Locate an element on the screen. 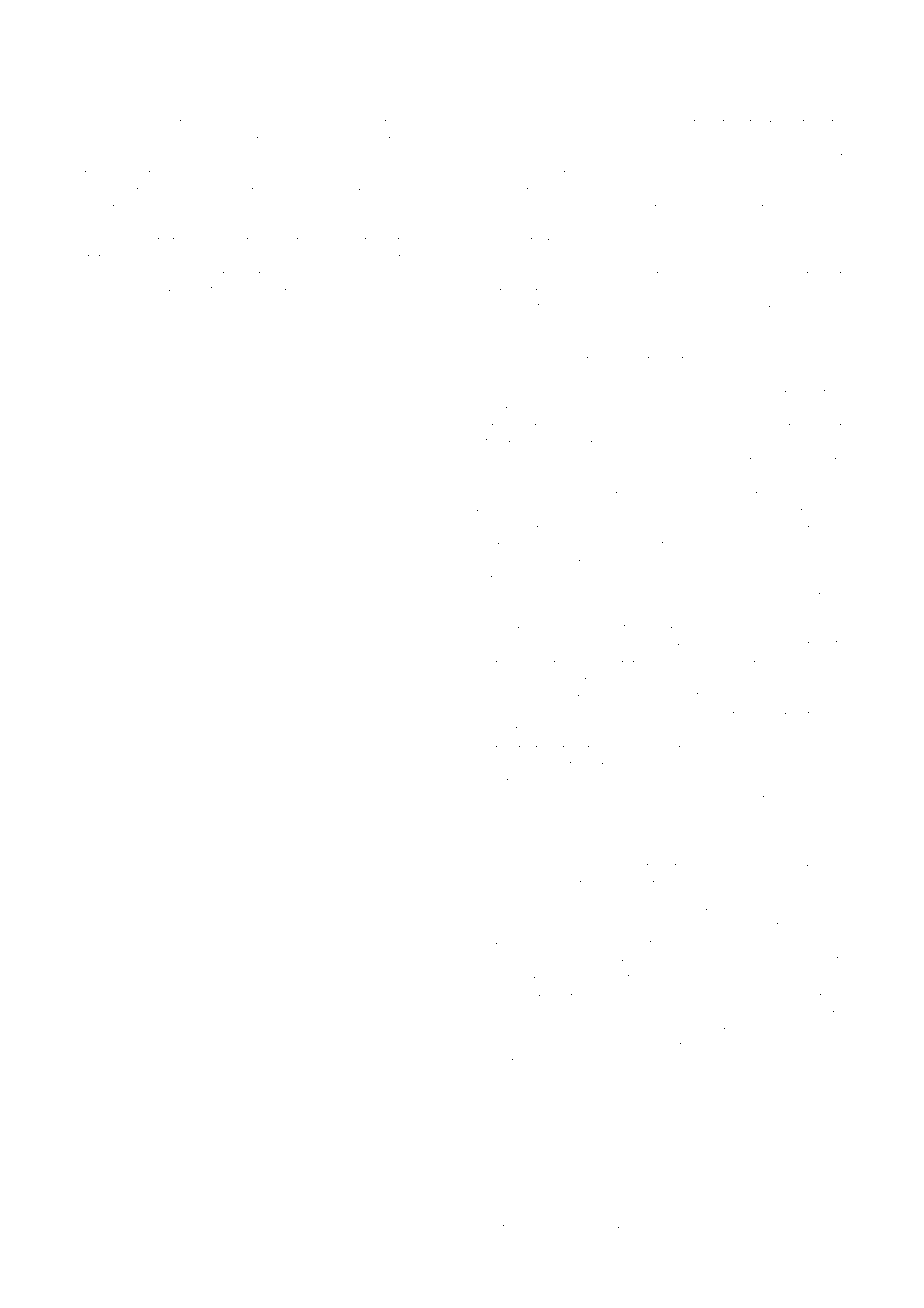 The image size is (924, 1308). tender is located at coordinates (284, 253).
